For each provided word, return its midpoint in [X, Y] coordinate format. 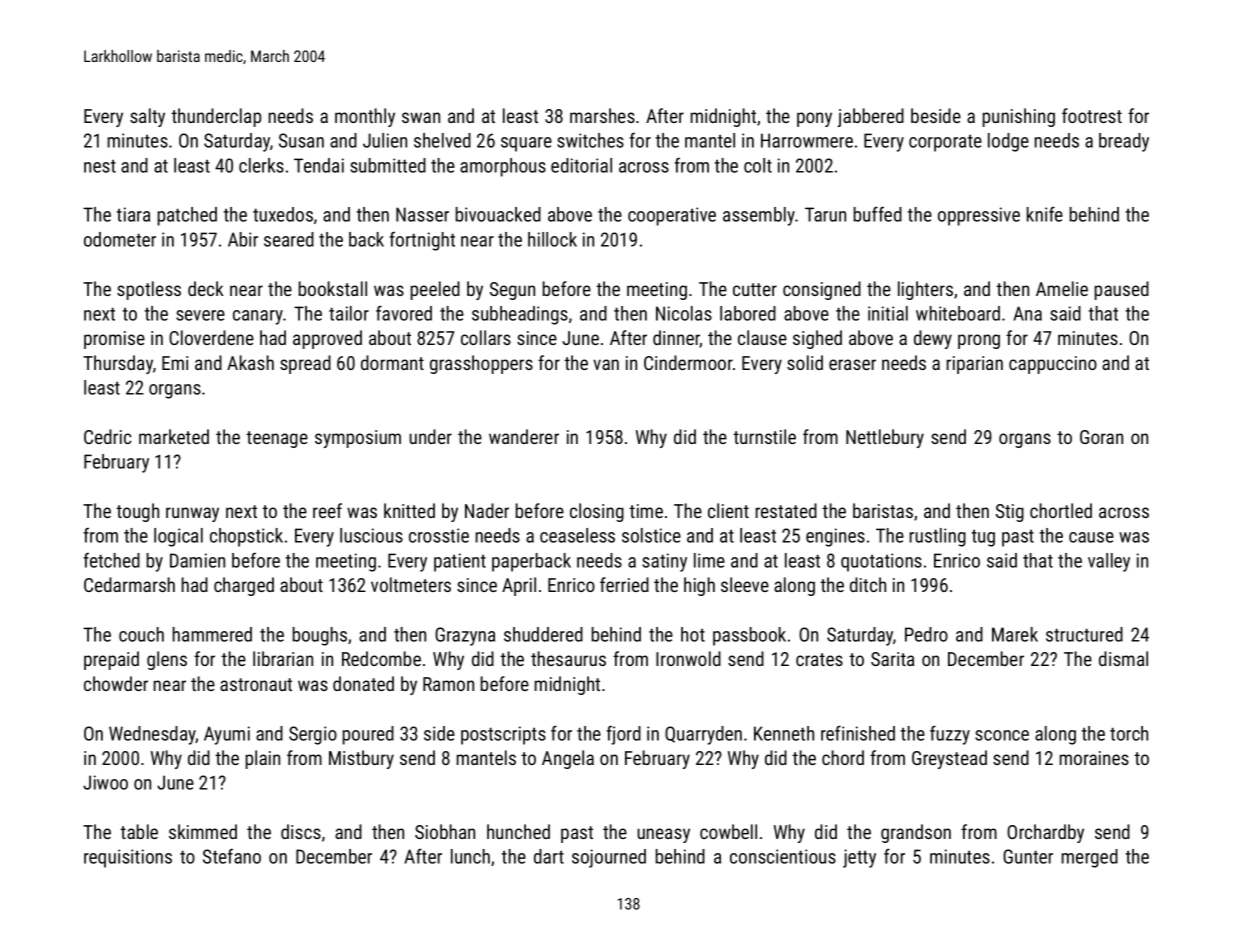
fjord [623, 735]
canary [258, 317]
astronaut [256, 684]
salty [147, 117]
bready [1124, 142]
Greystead [949, 759]
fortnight [422, 241]
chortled [1061, 510]
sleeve [745, 584]
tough [137, 512]
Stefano [232, 856]
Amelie [1062, 288]
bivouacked [498, 214]
